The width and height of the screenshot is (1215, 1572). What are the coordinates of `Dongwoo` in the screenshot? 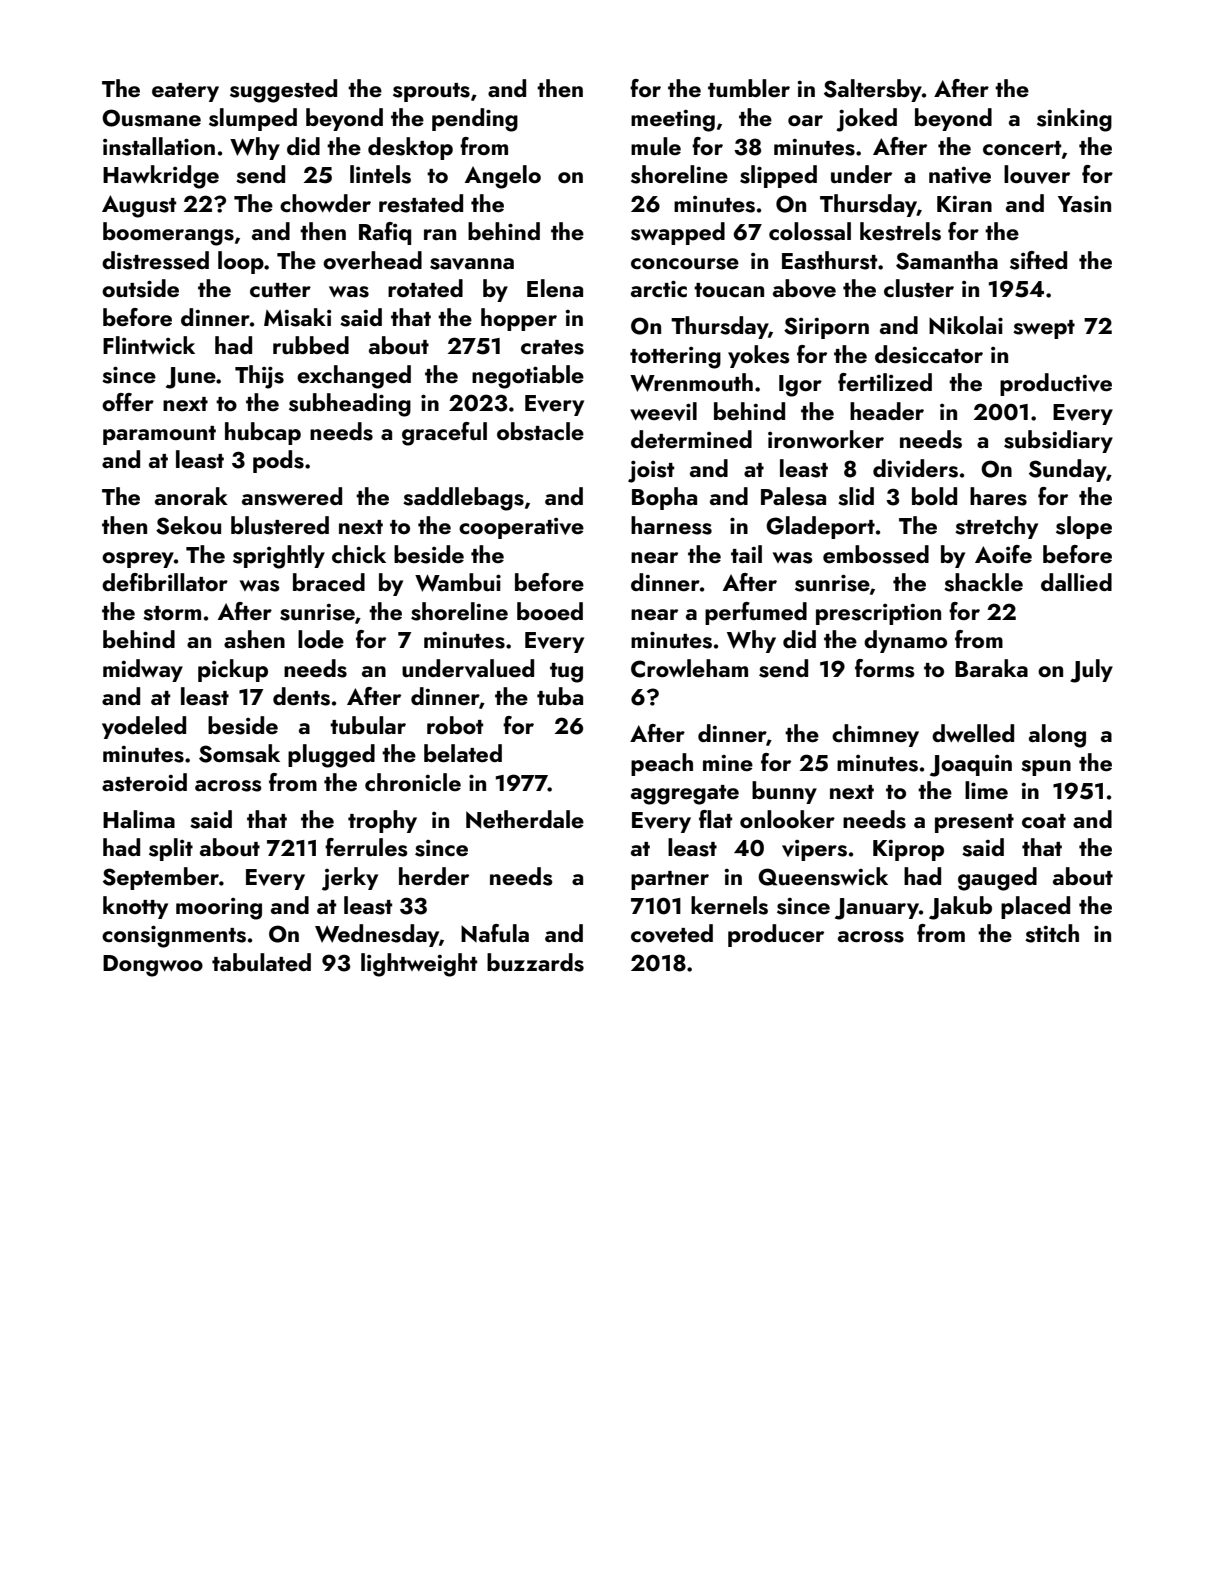 It's located at (153, 966).
